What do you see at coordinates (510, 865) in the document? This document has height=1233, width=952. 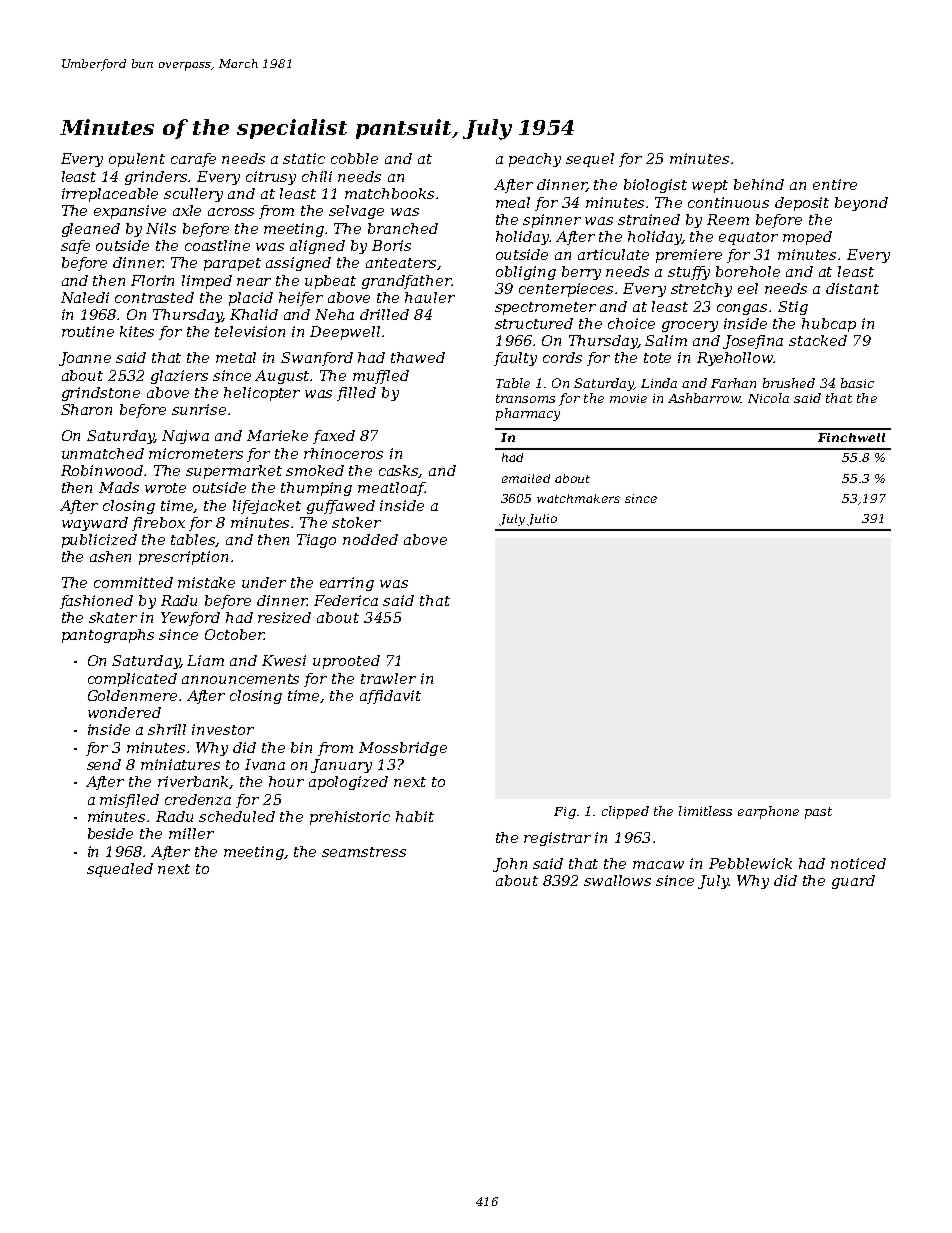 I see `John` at bounding box center [510, 865].
